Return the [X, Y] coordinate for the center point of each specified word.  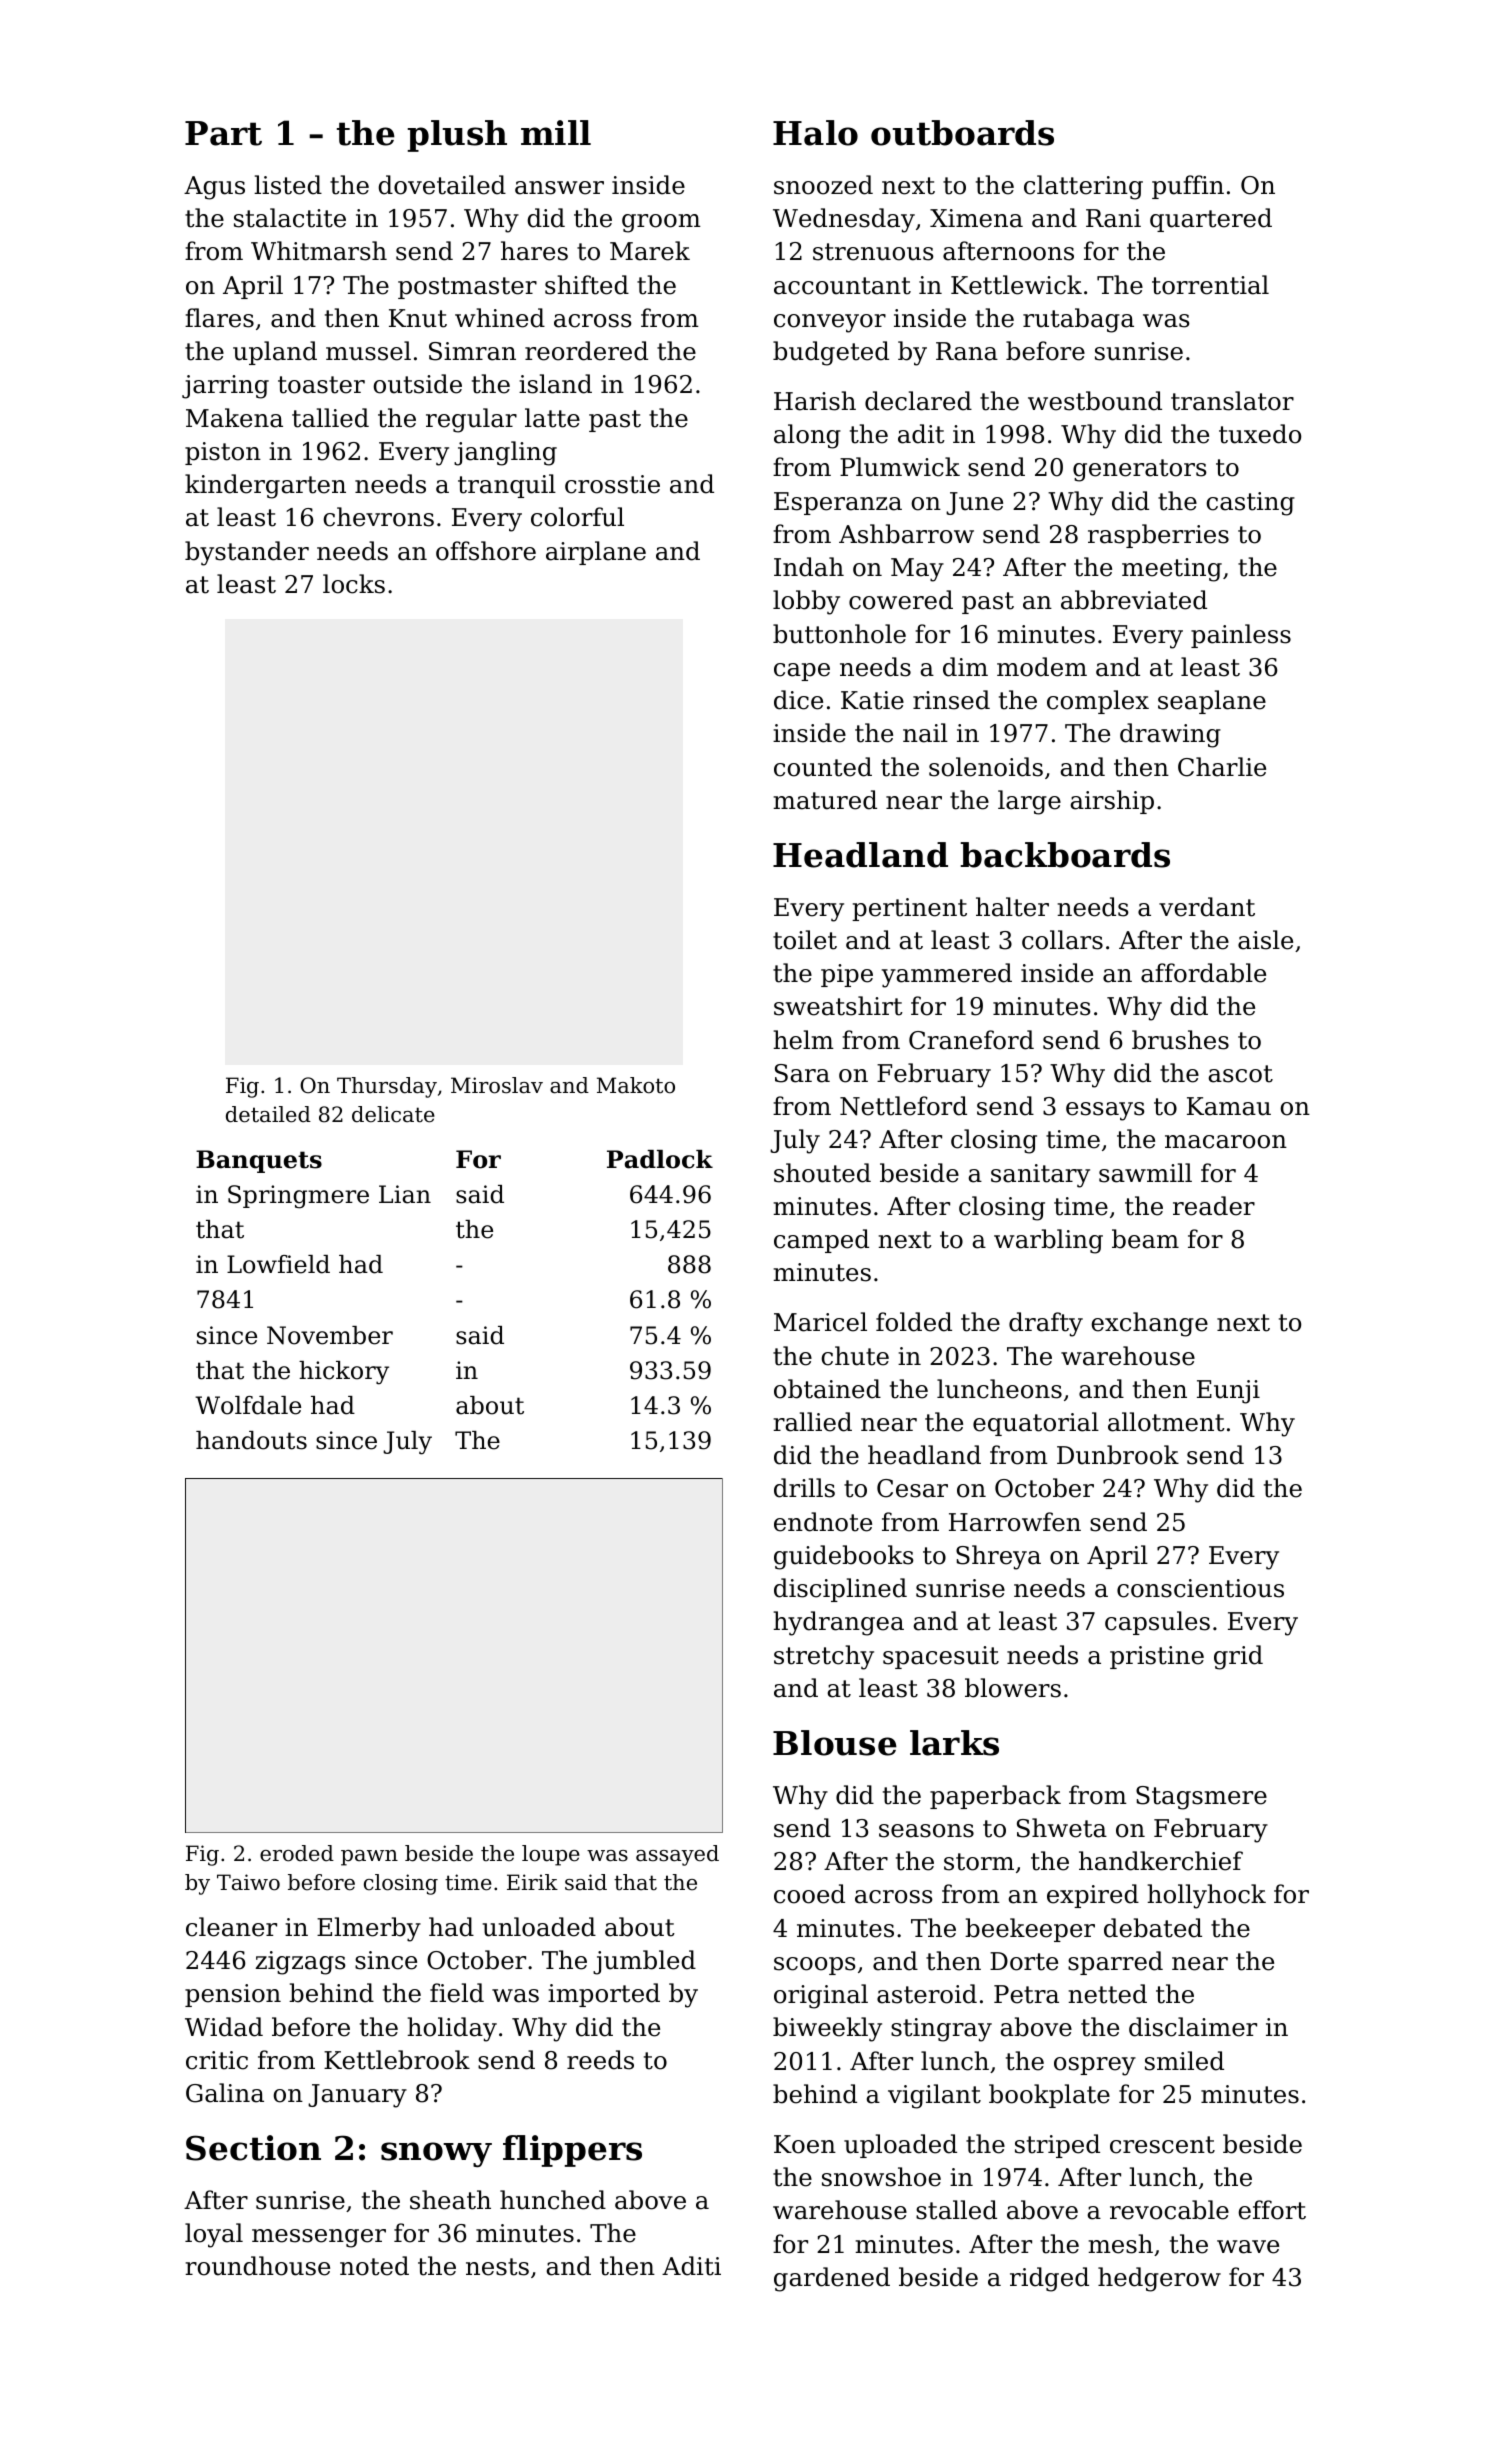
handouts [251, 1440]
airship [1112, 802]
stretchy [824, 1657]
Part [223, 133]
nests [497, 2267]
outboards [962, 133]
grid [1238, 1657]
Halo [815, 133]
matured [825, 800]
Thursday [387, 1087]
